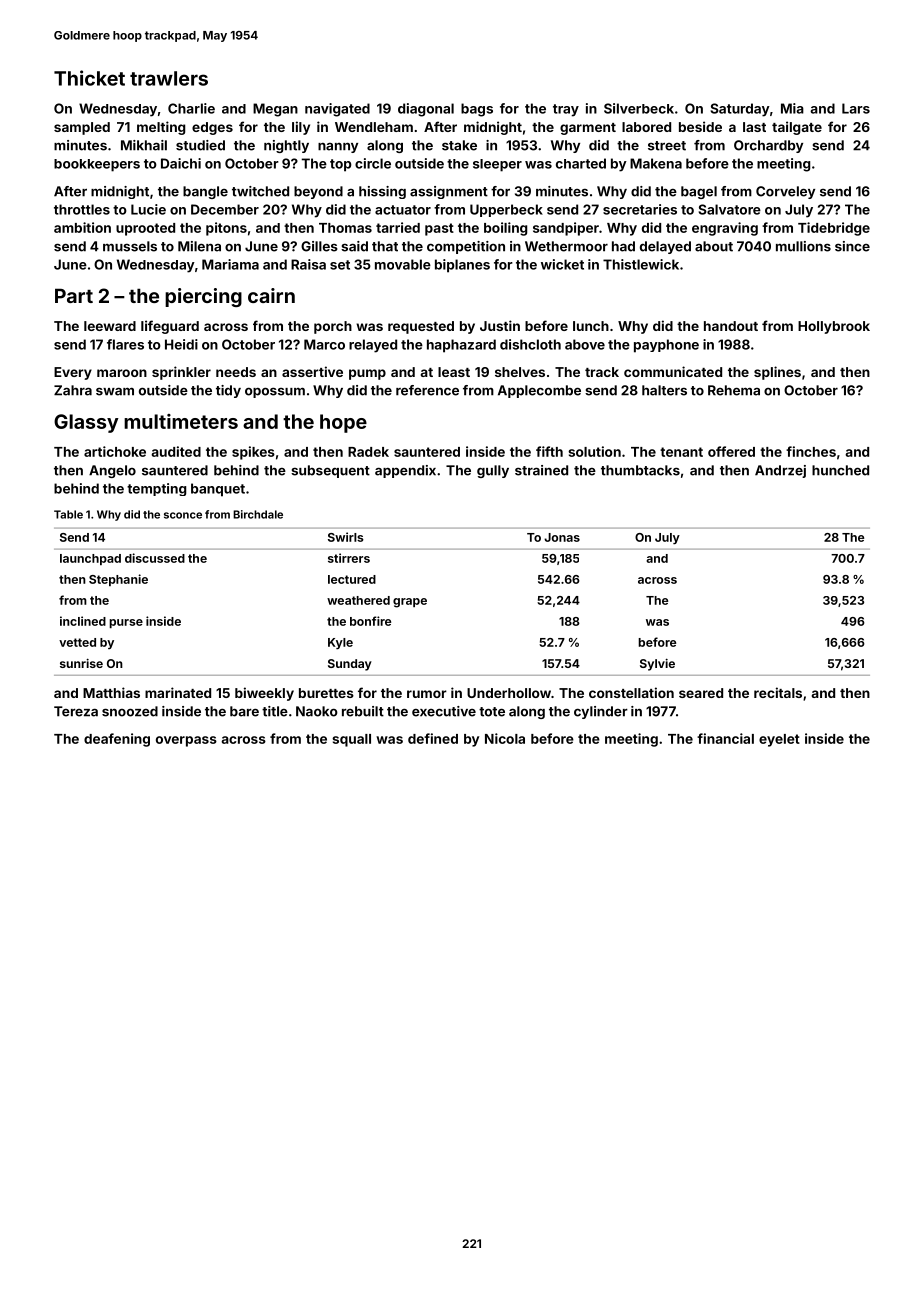 This image has height=1308, width=924. I want to click on Sylvie, so click(657, 665).
